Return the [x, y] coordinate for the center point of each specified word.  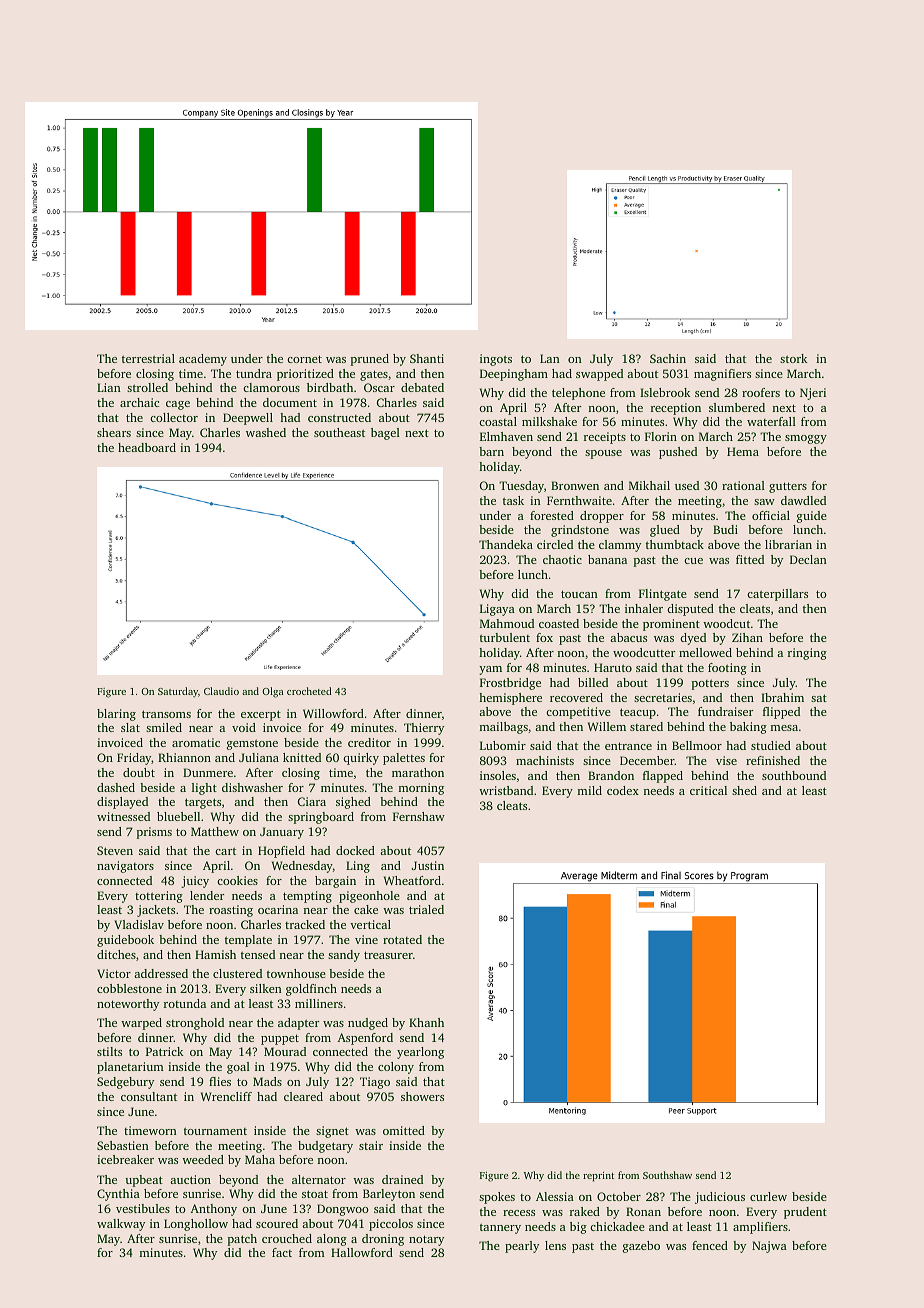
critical [708, 790]
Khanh [426, 1022]
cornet [304, 359]
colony [396, 1068]
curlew [768, 1196]
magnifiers [722, 375]
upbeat [144, 1181]
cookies [237, 880]
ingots [496, 360]
